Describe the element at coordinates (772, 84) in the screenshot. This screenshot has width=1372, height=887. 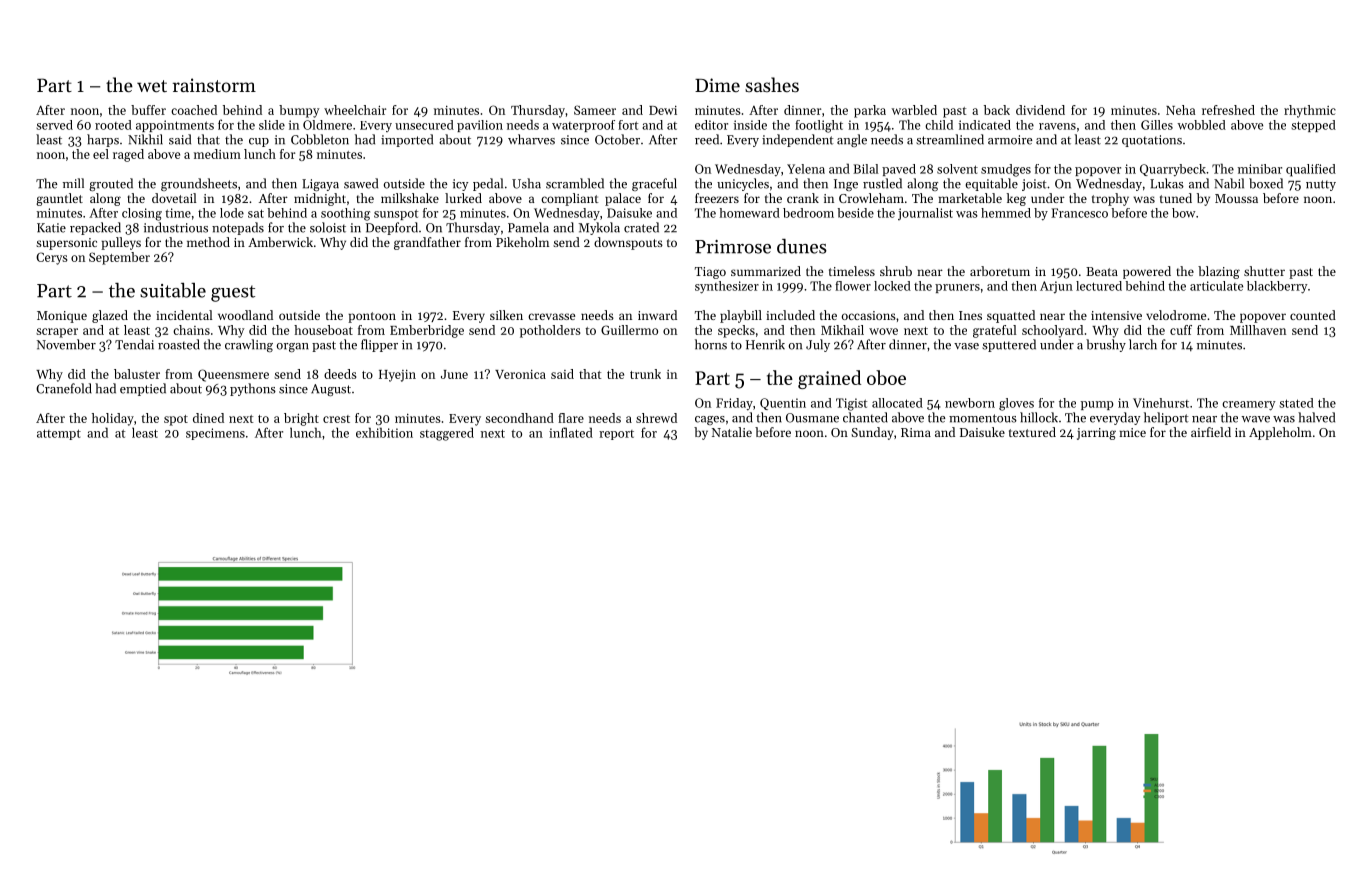
I see `sashes` at that location.
